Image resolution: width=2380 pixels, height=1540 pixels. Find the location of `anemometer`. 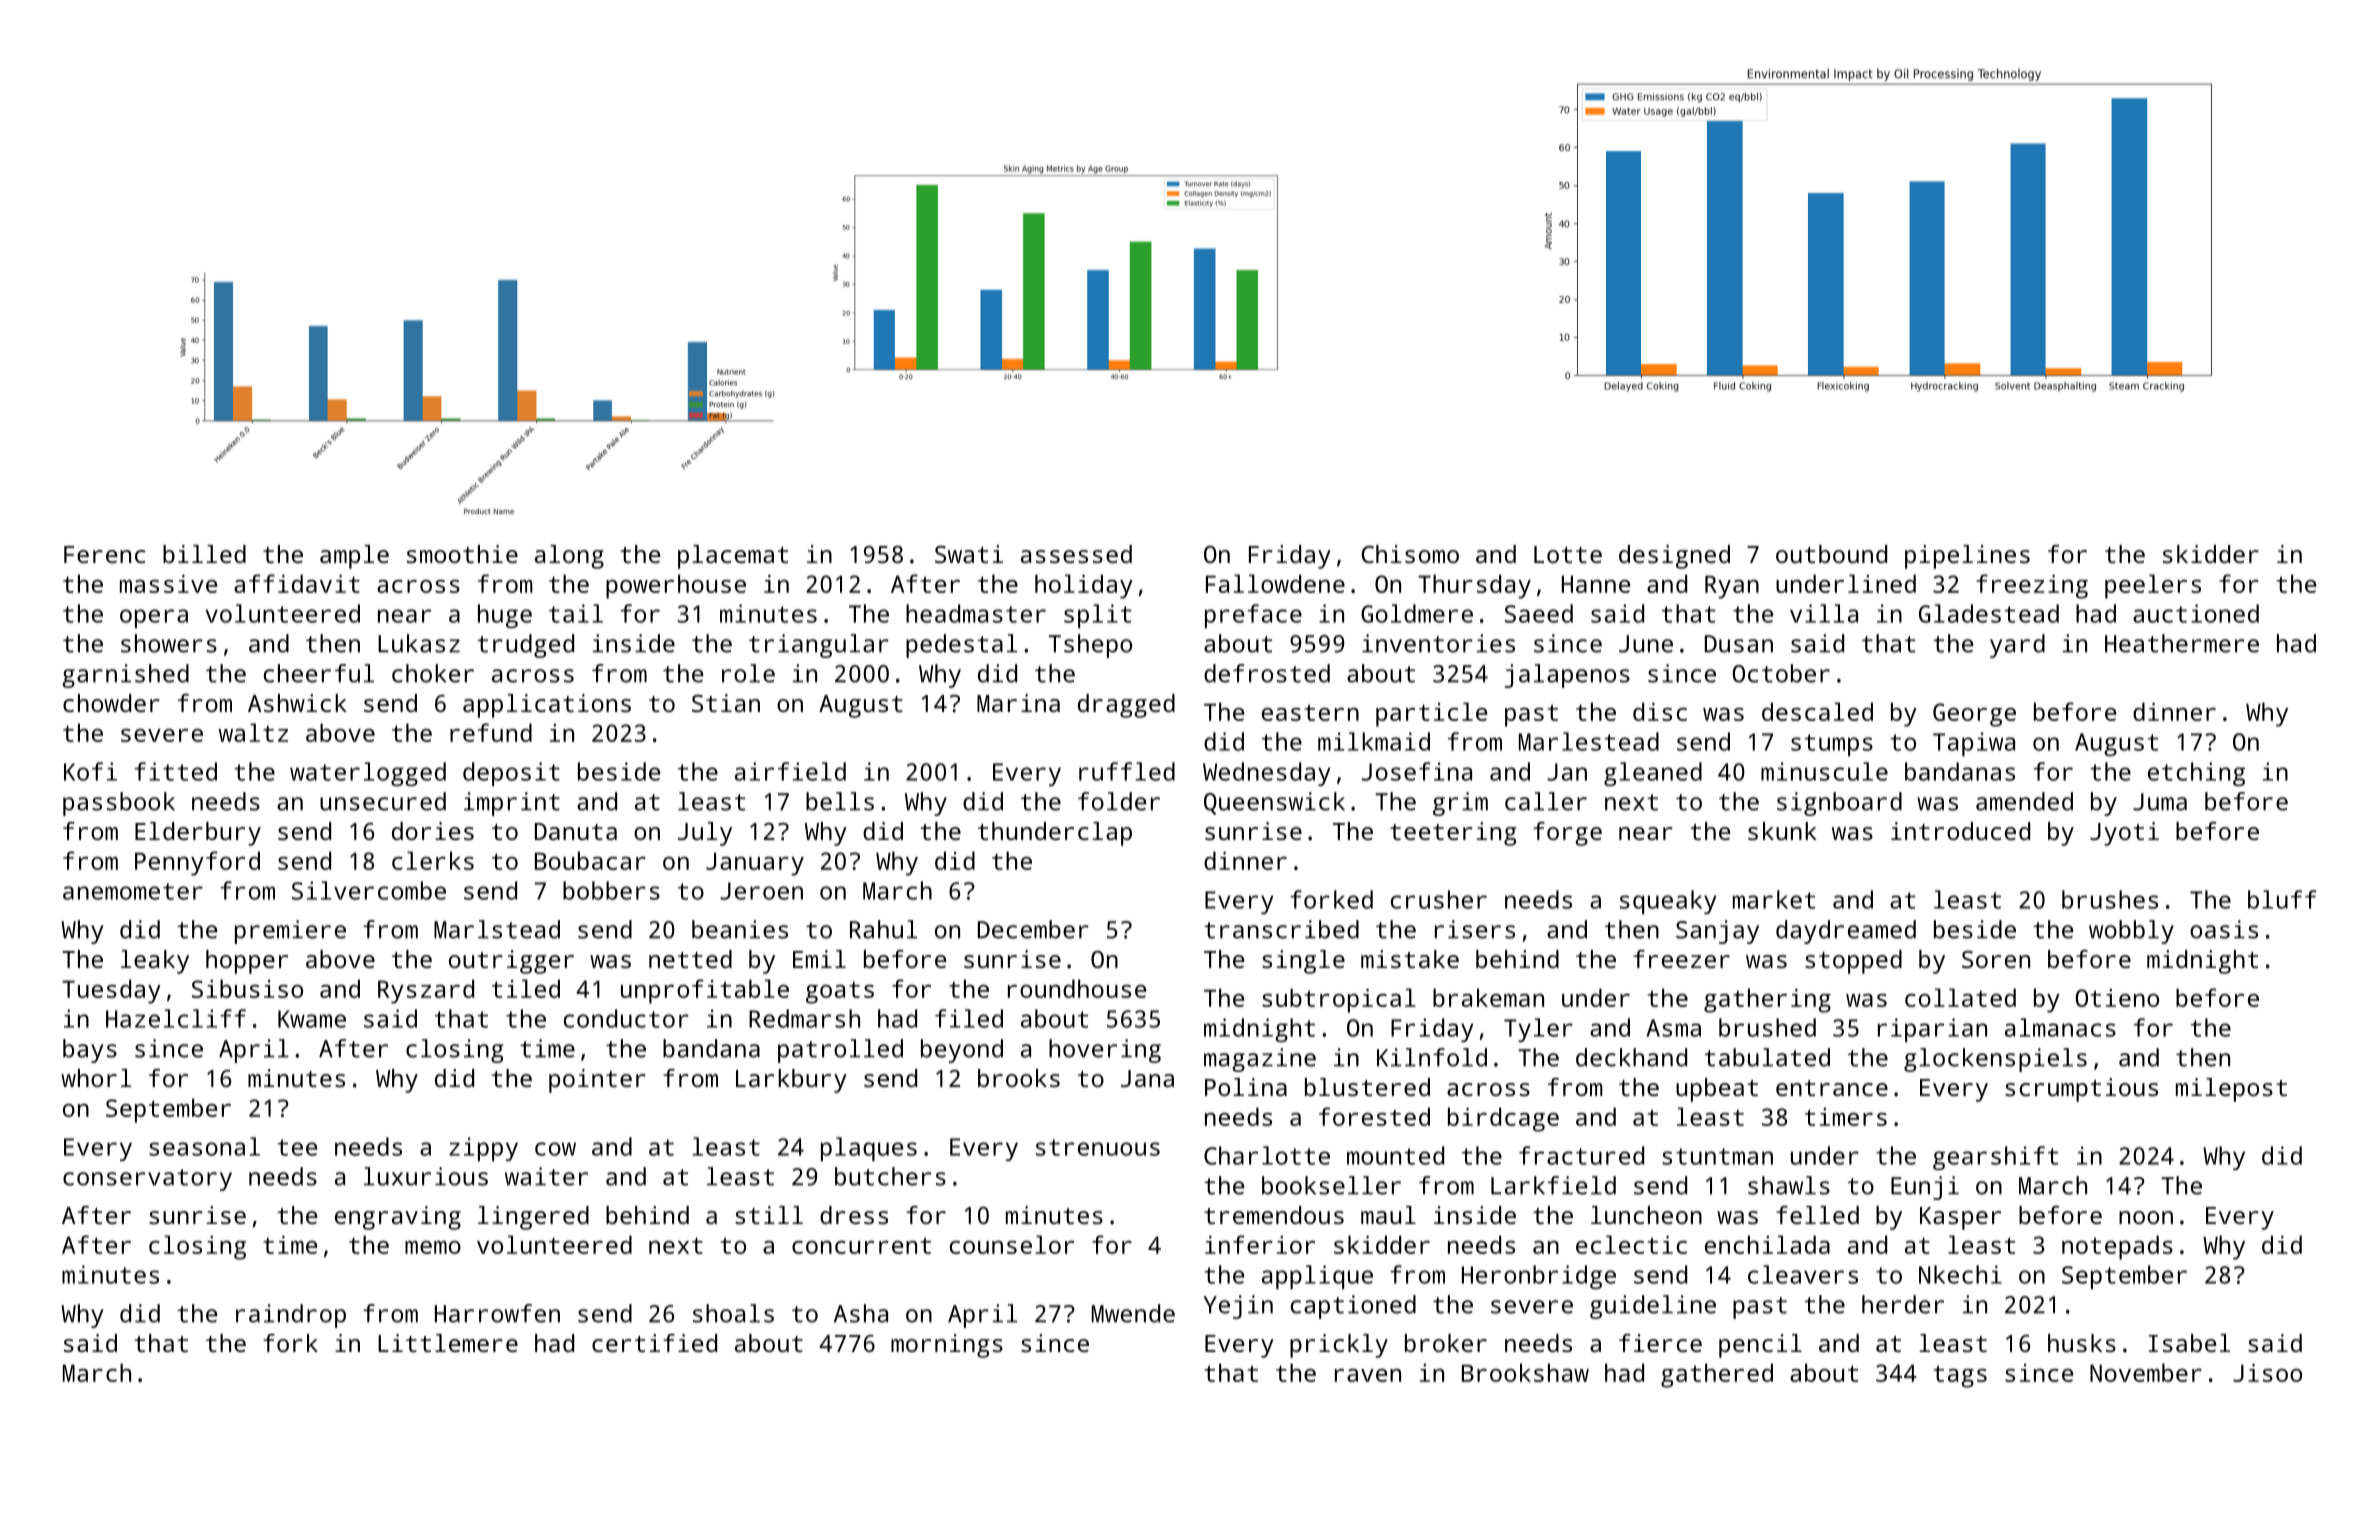

anemometer is located at coordinates (133, 891).
